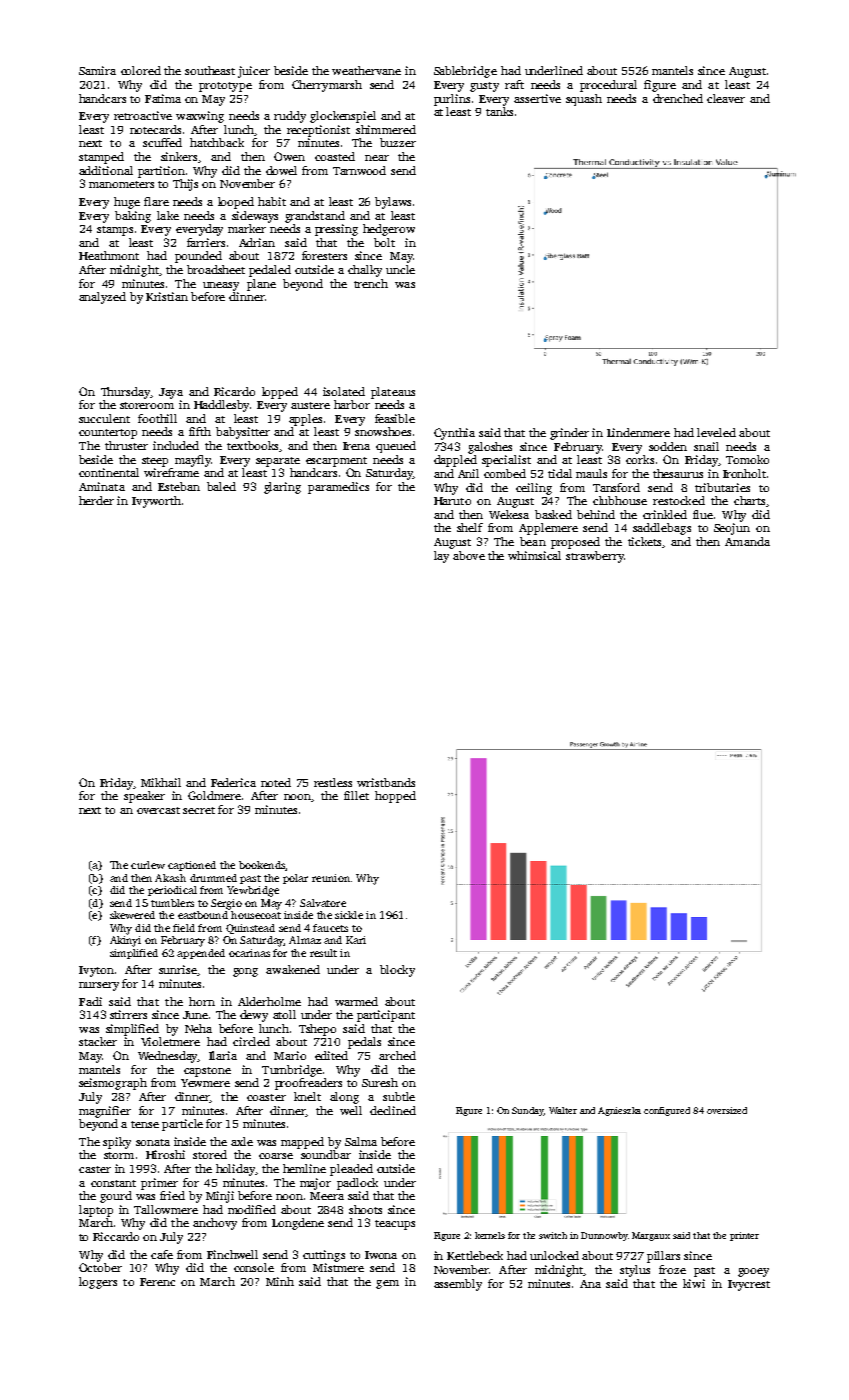 The image size is (849, 1400). Describe the element at coordinates (397, 1055) in the screenshot. I see `arched` at that location.
